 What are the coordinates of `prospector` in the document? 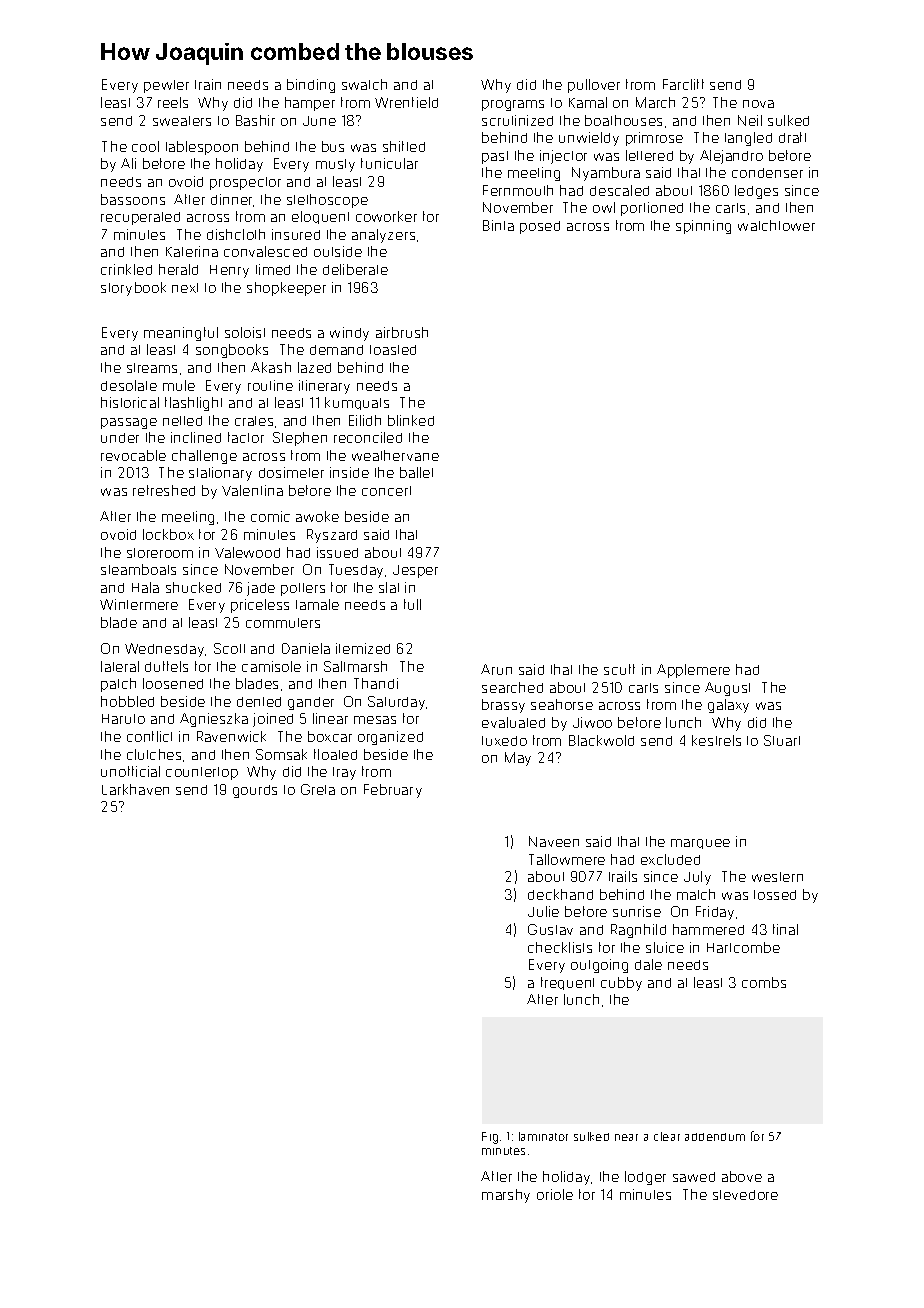 It's located at (245, 183).
